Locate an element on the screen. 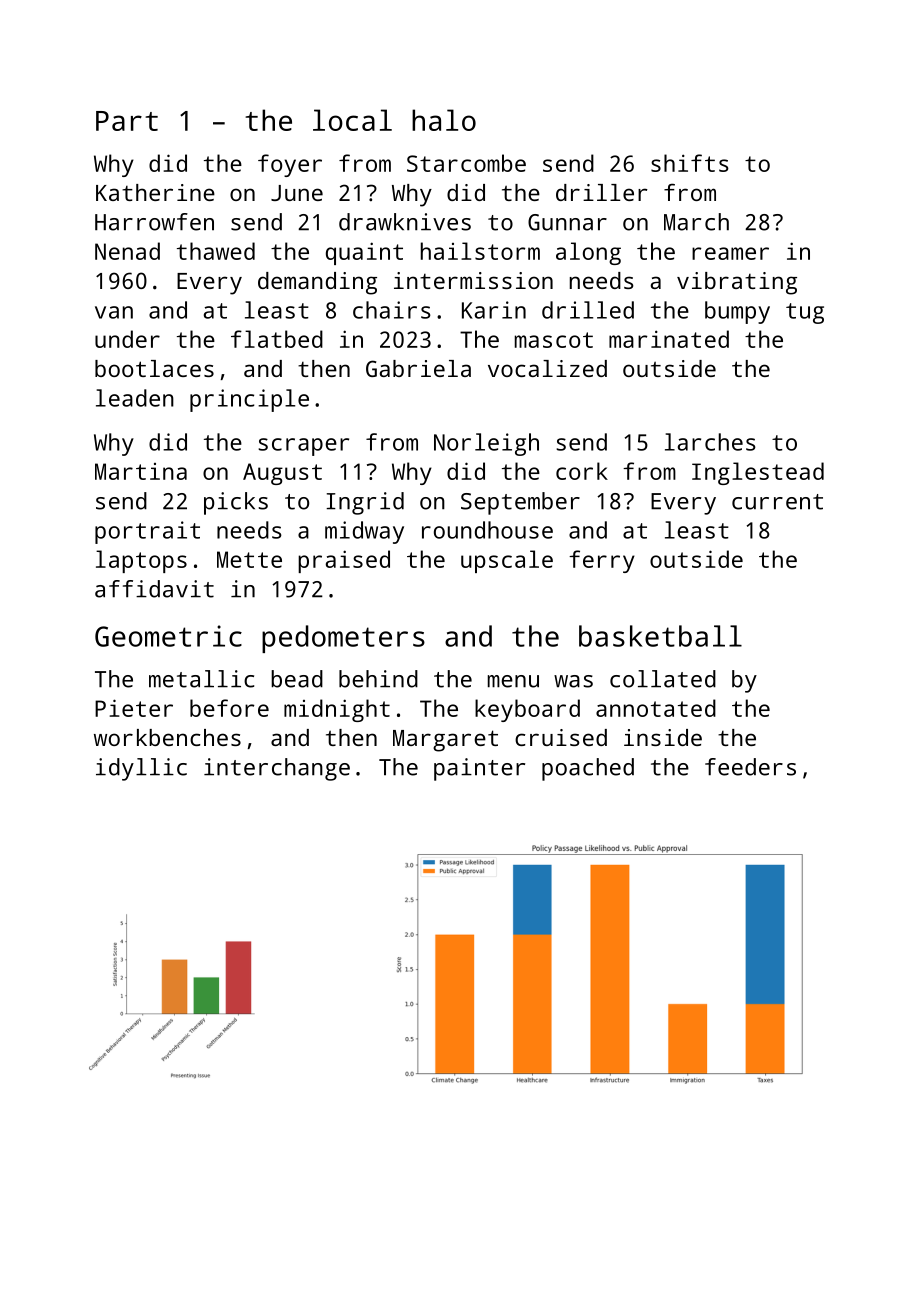 This screenshot has height=1311, width=924. laptops is located at coordinates (141, 561).
